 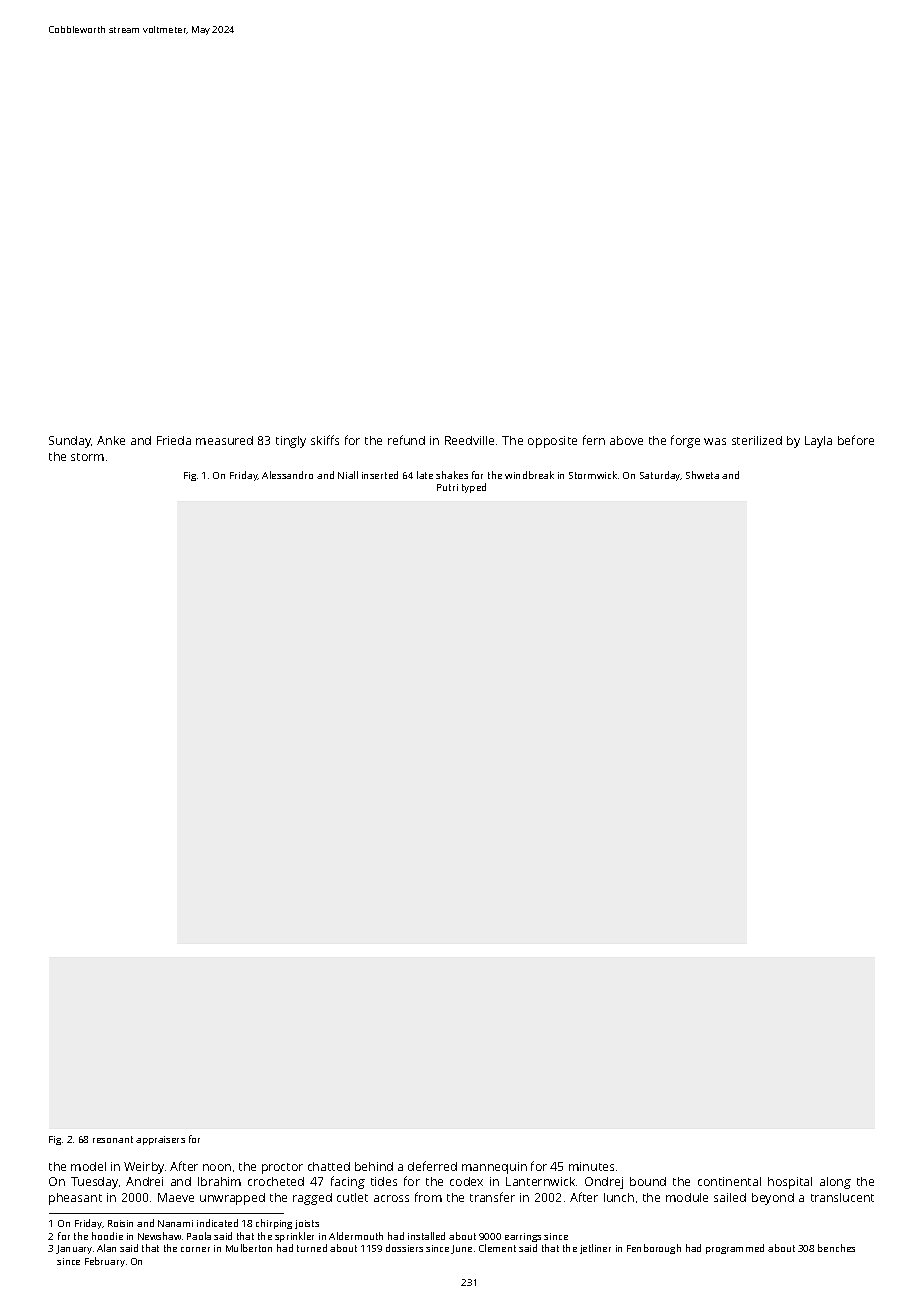 What do you see at coordinates (374, 1166) in the page?
I see `behind` at bounding box center [374, 1166].
